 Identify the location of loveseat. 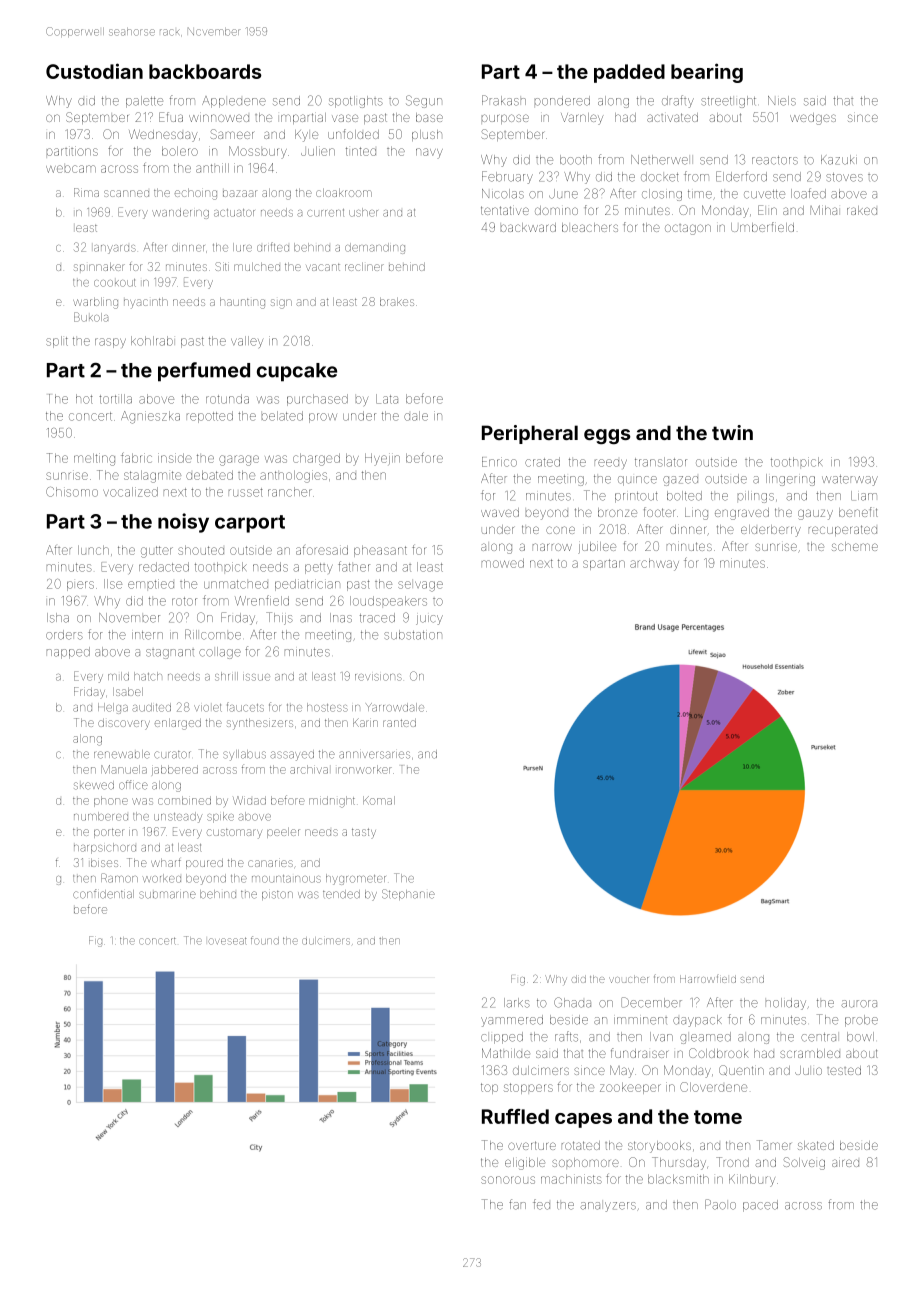
(227, 941).
